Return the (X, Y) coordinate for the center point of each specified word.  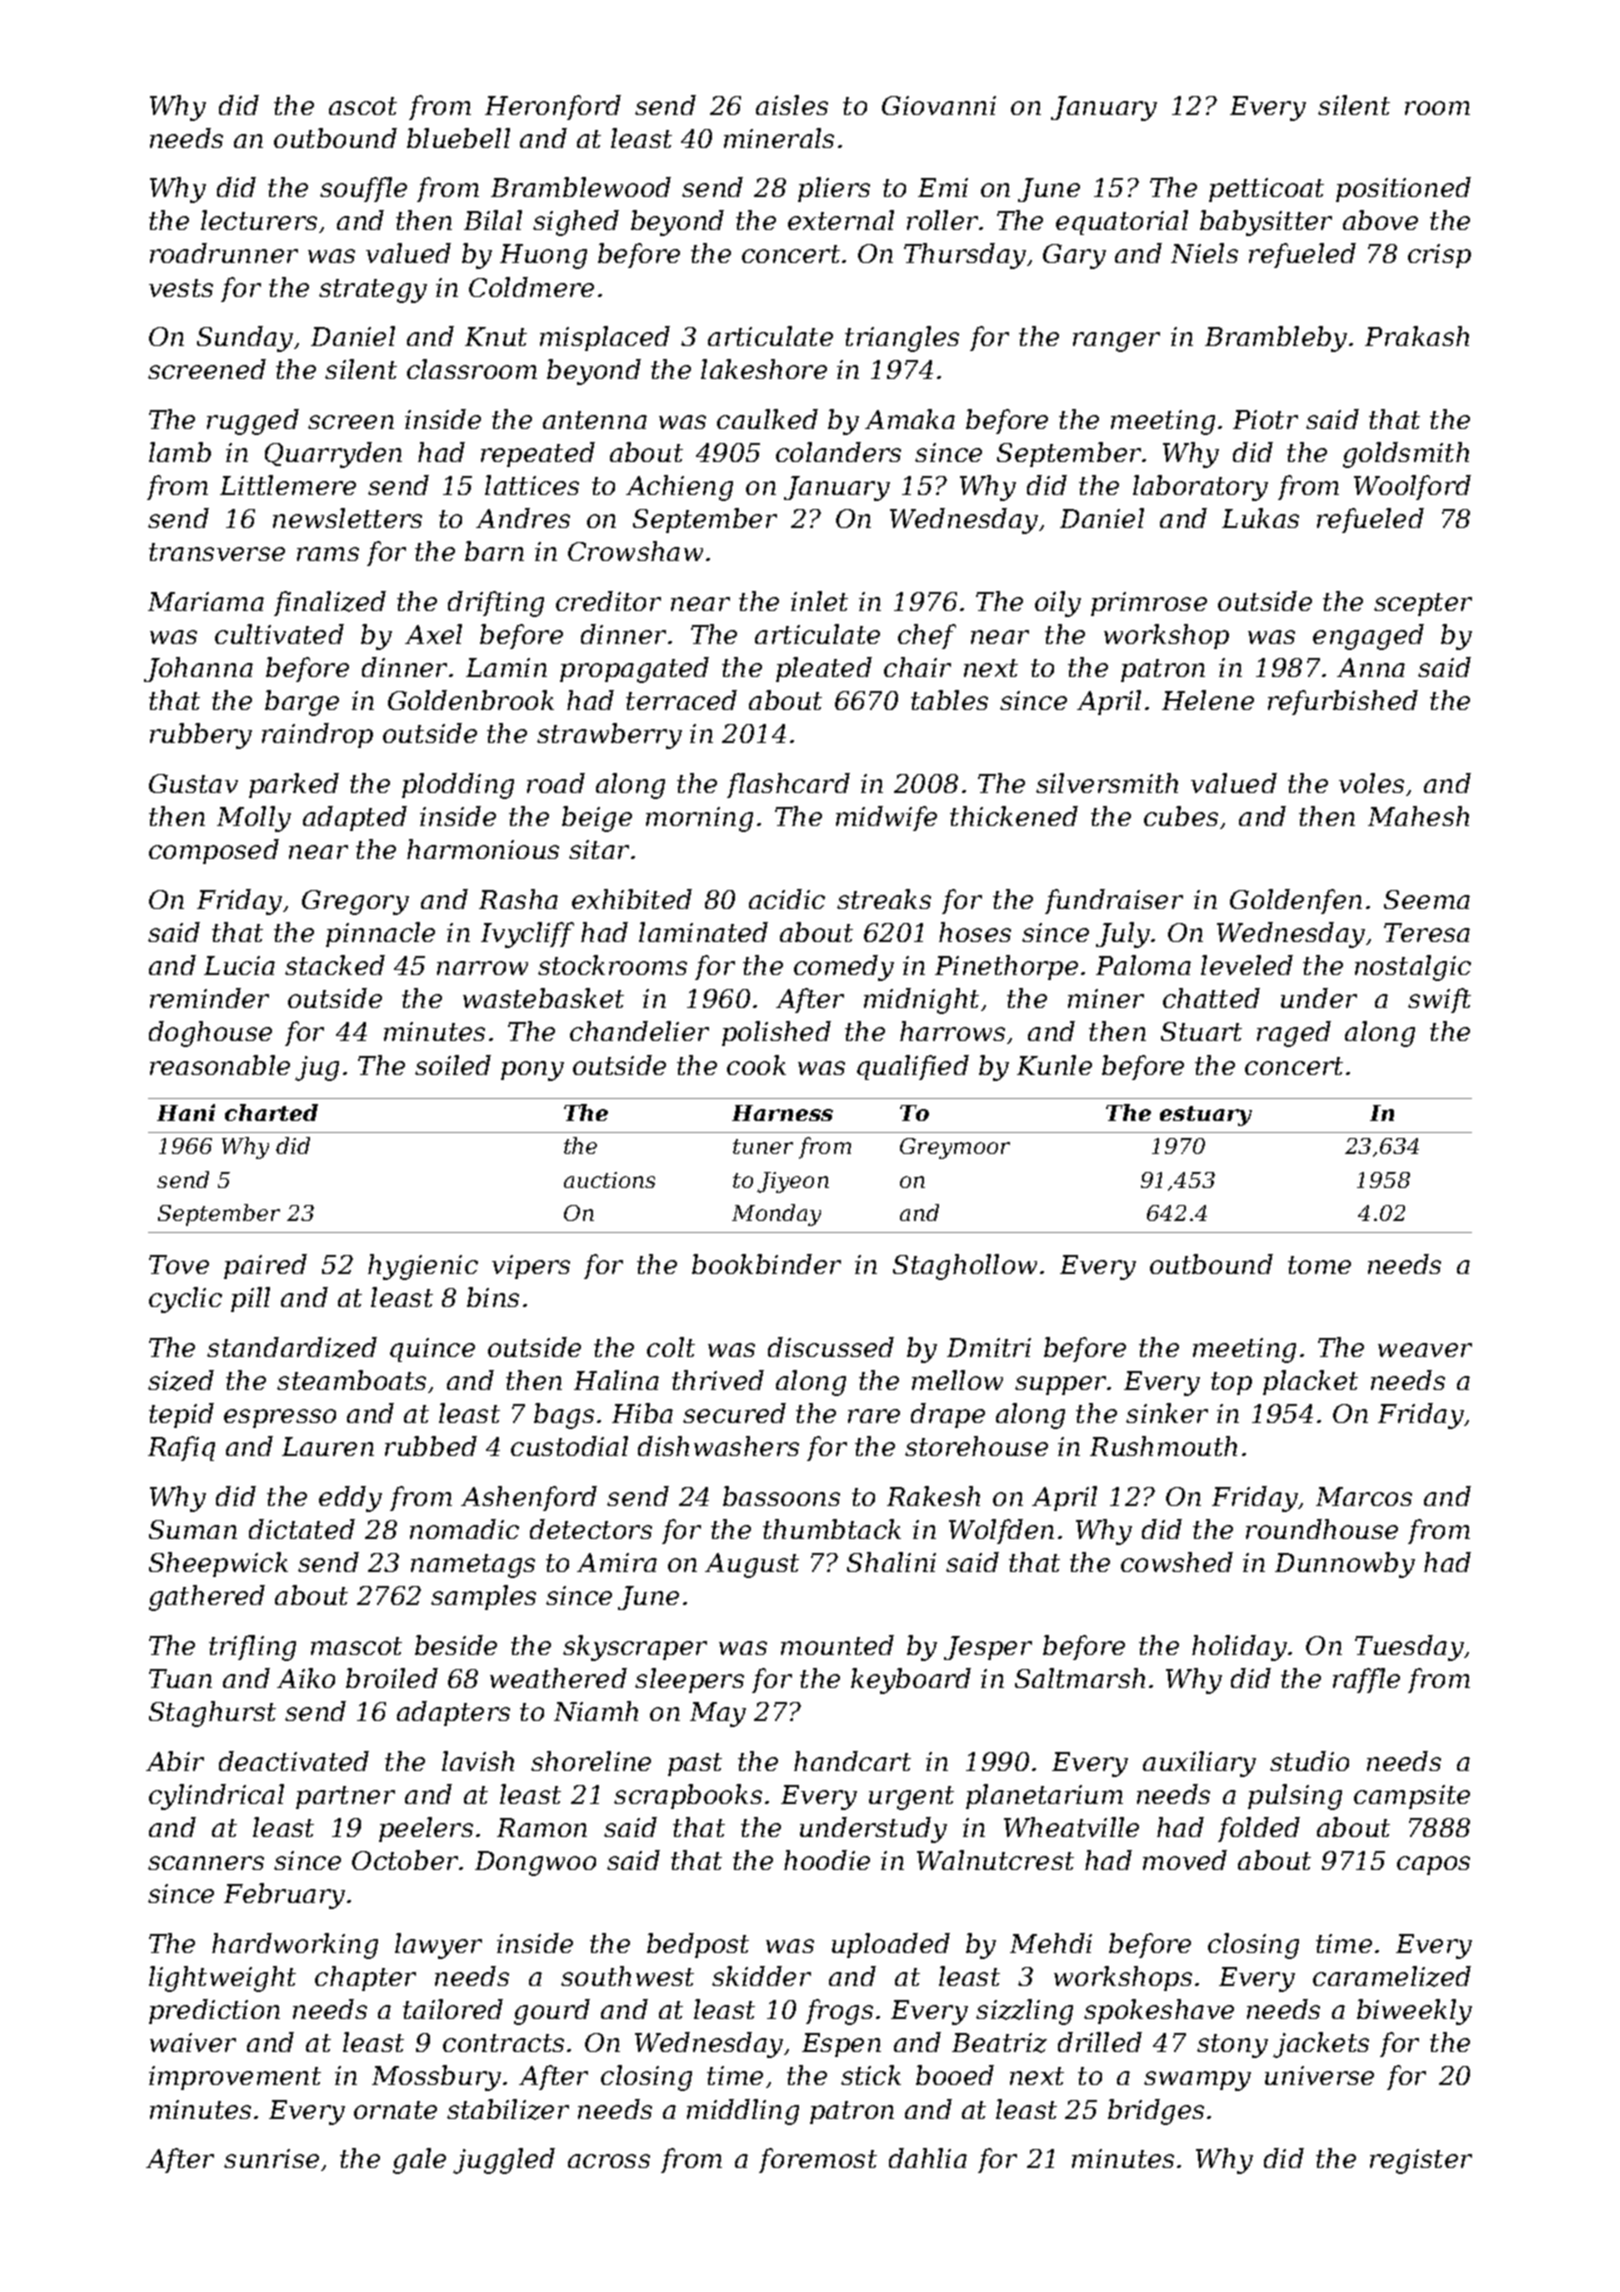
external (841, 220)
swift (1439, 1000)
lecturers (259, 220)
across (609, 2161)
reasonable (220, 1065)
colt (671, 1347)
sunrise (271, 2158)
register (1421, 2161)
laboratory (1200, 488)
